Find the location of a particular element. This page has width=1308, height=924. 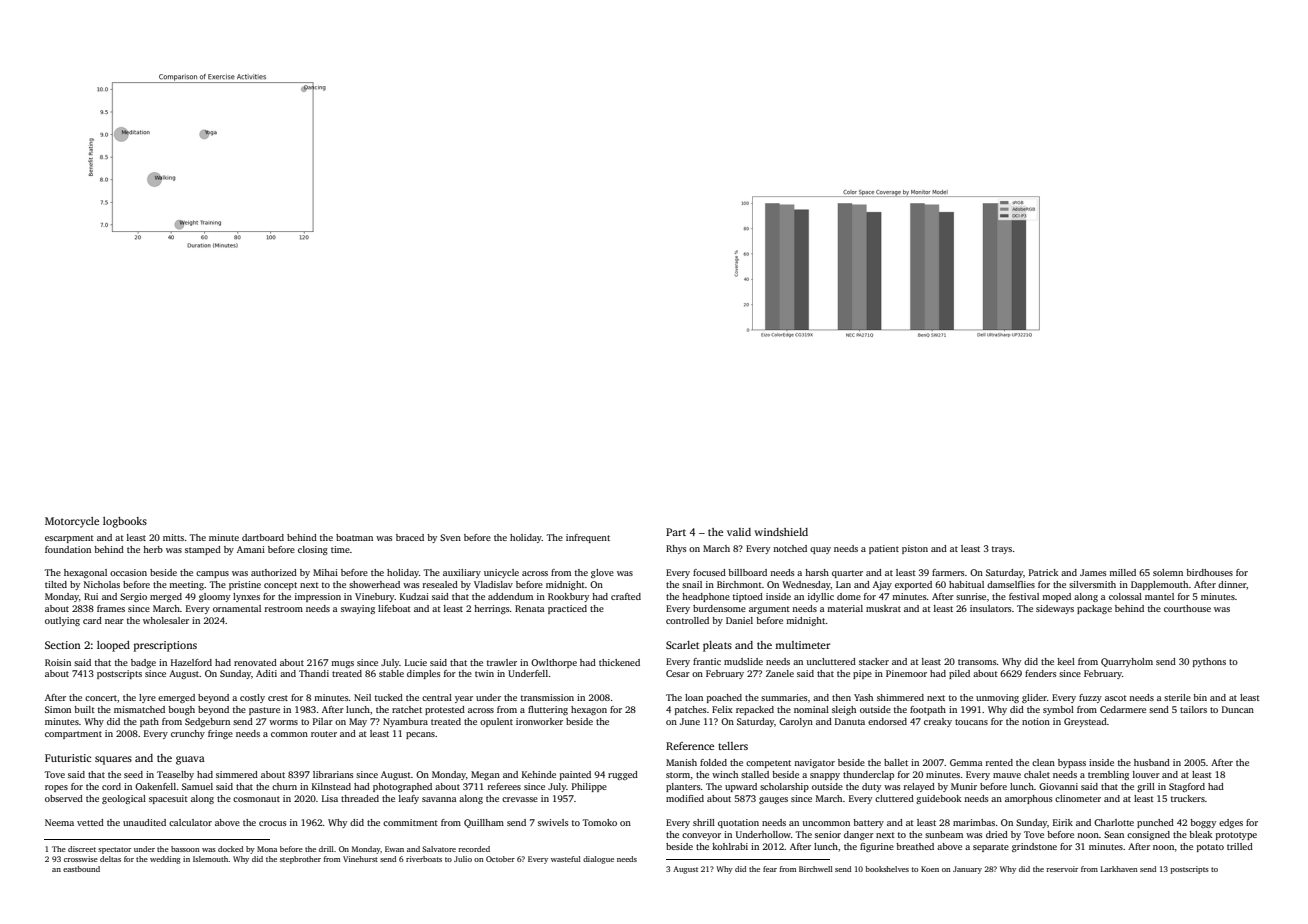

Megan is located at coordinates (485, 775).
